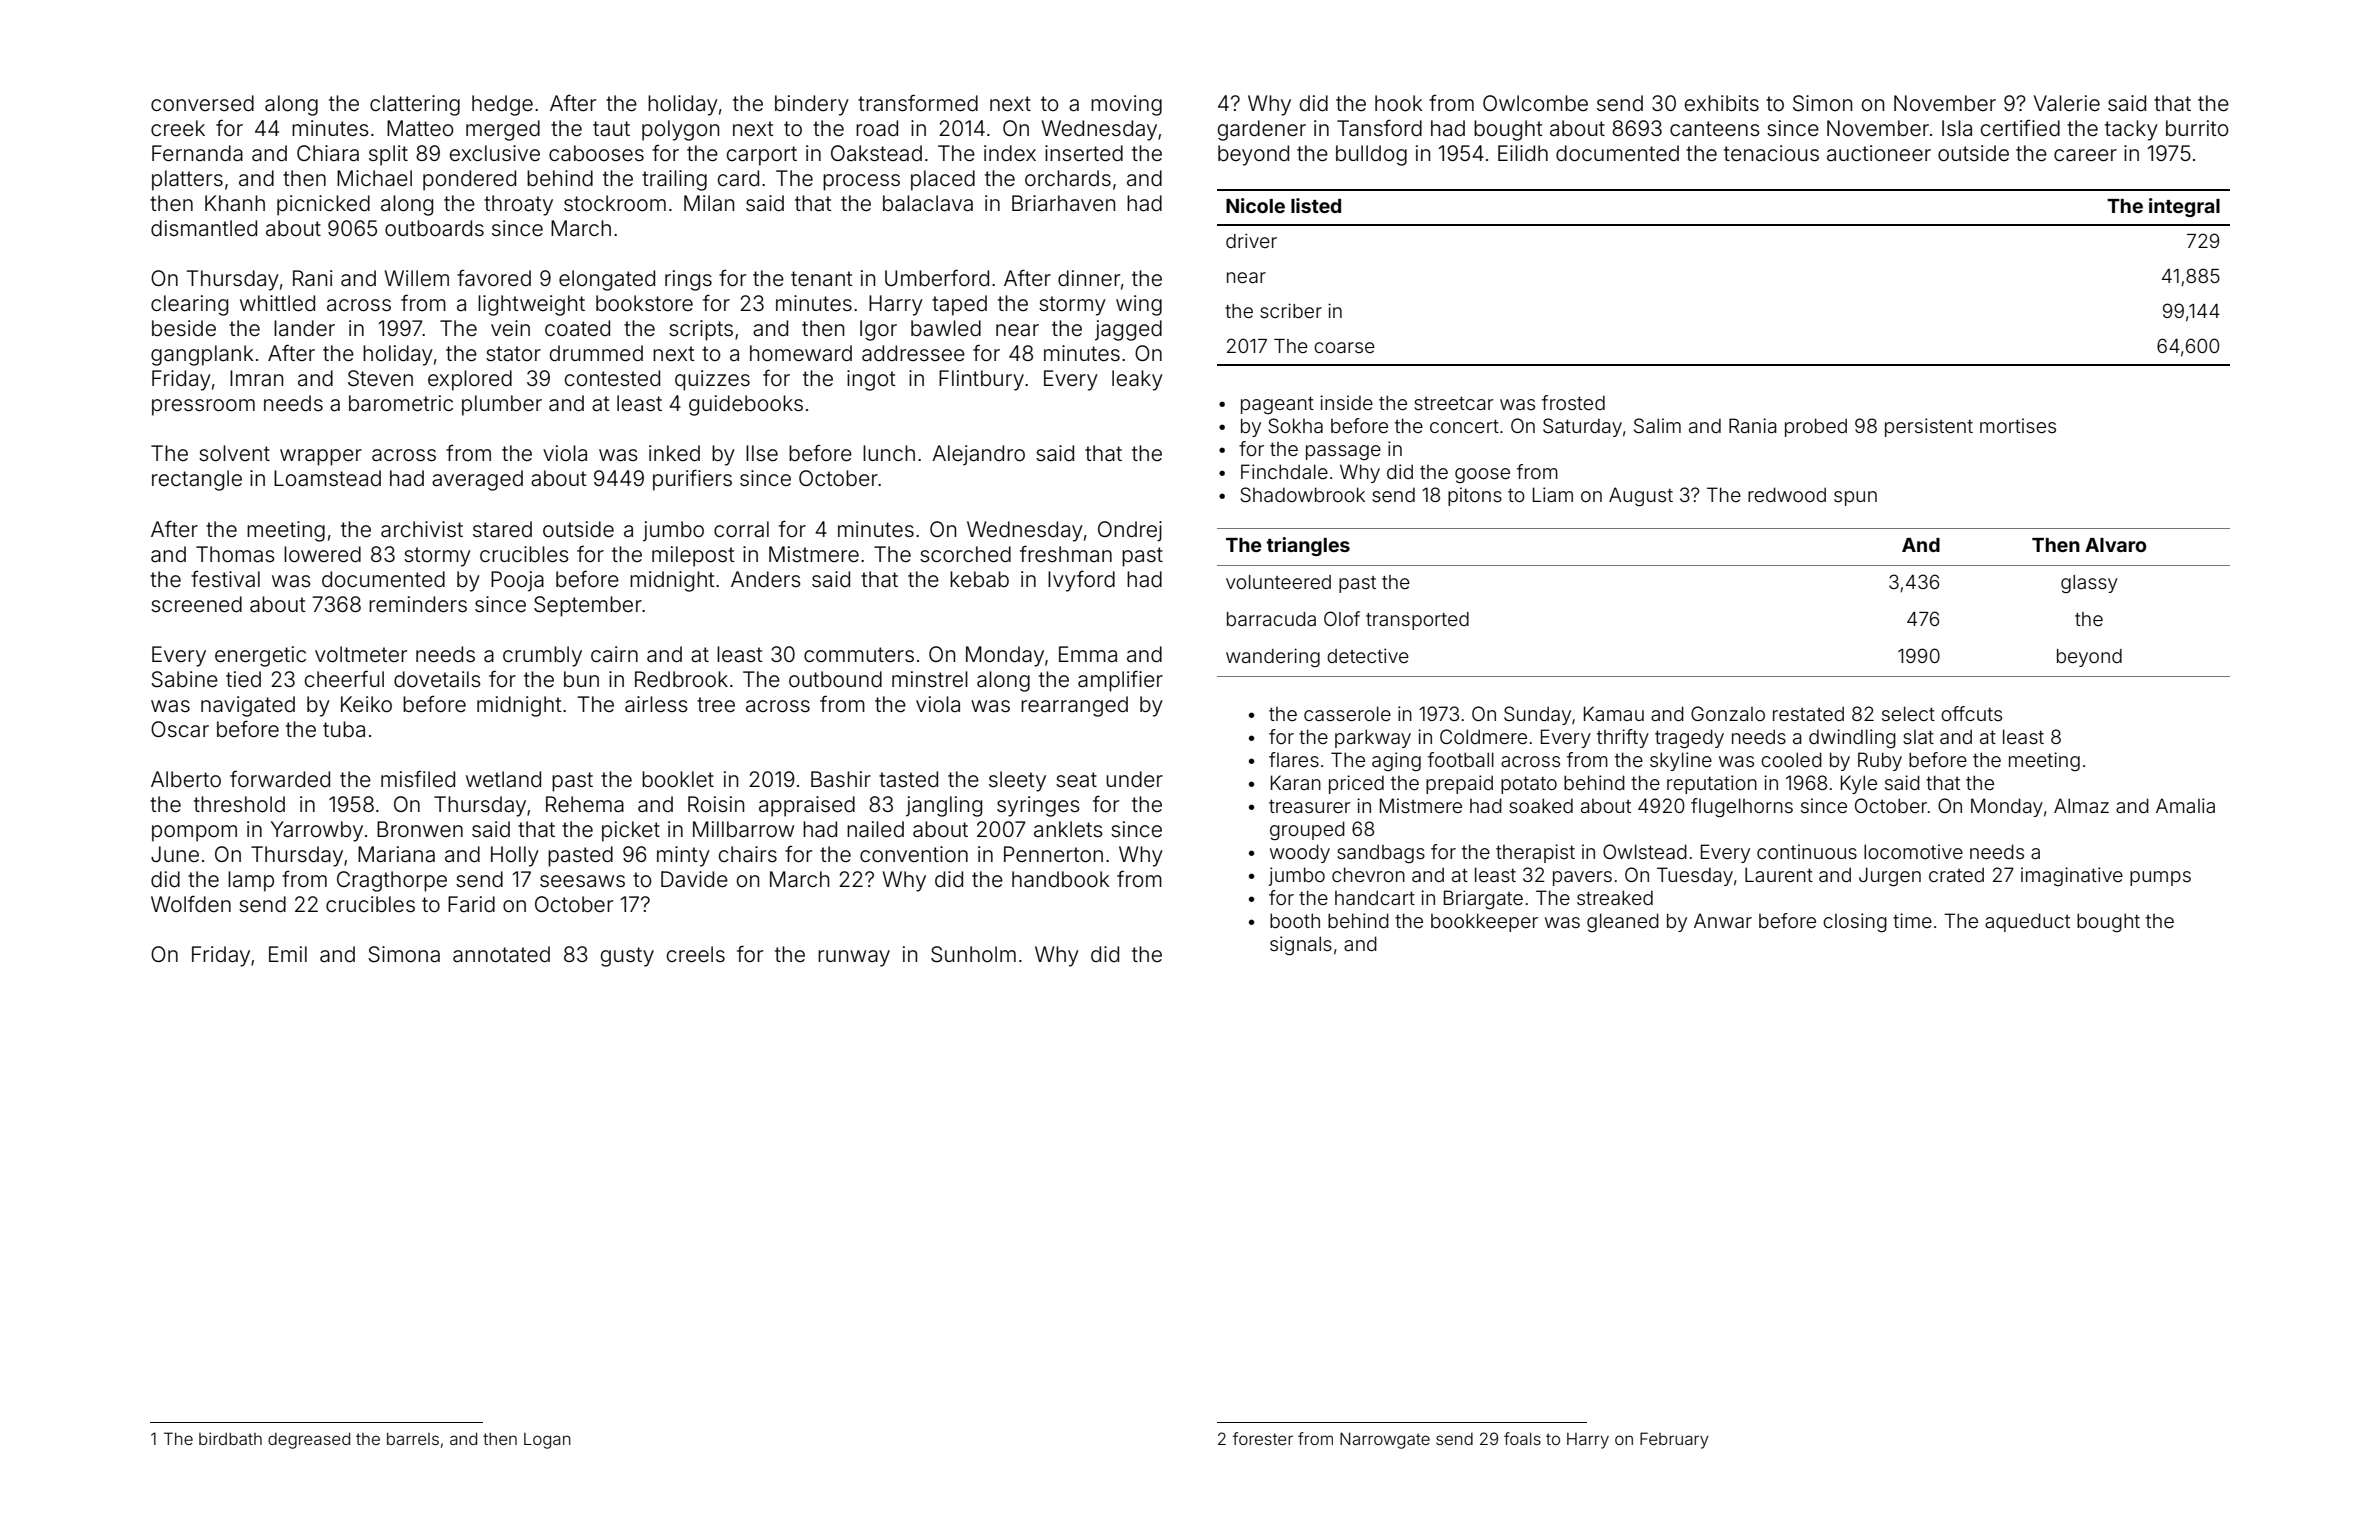 This page has width=2380, height=1540. I want to click on listed, so click(1316, 205).
